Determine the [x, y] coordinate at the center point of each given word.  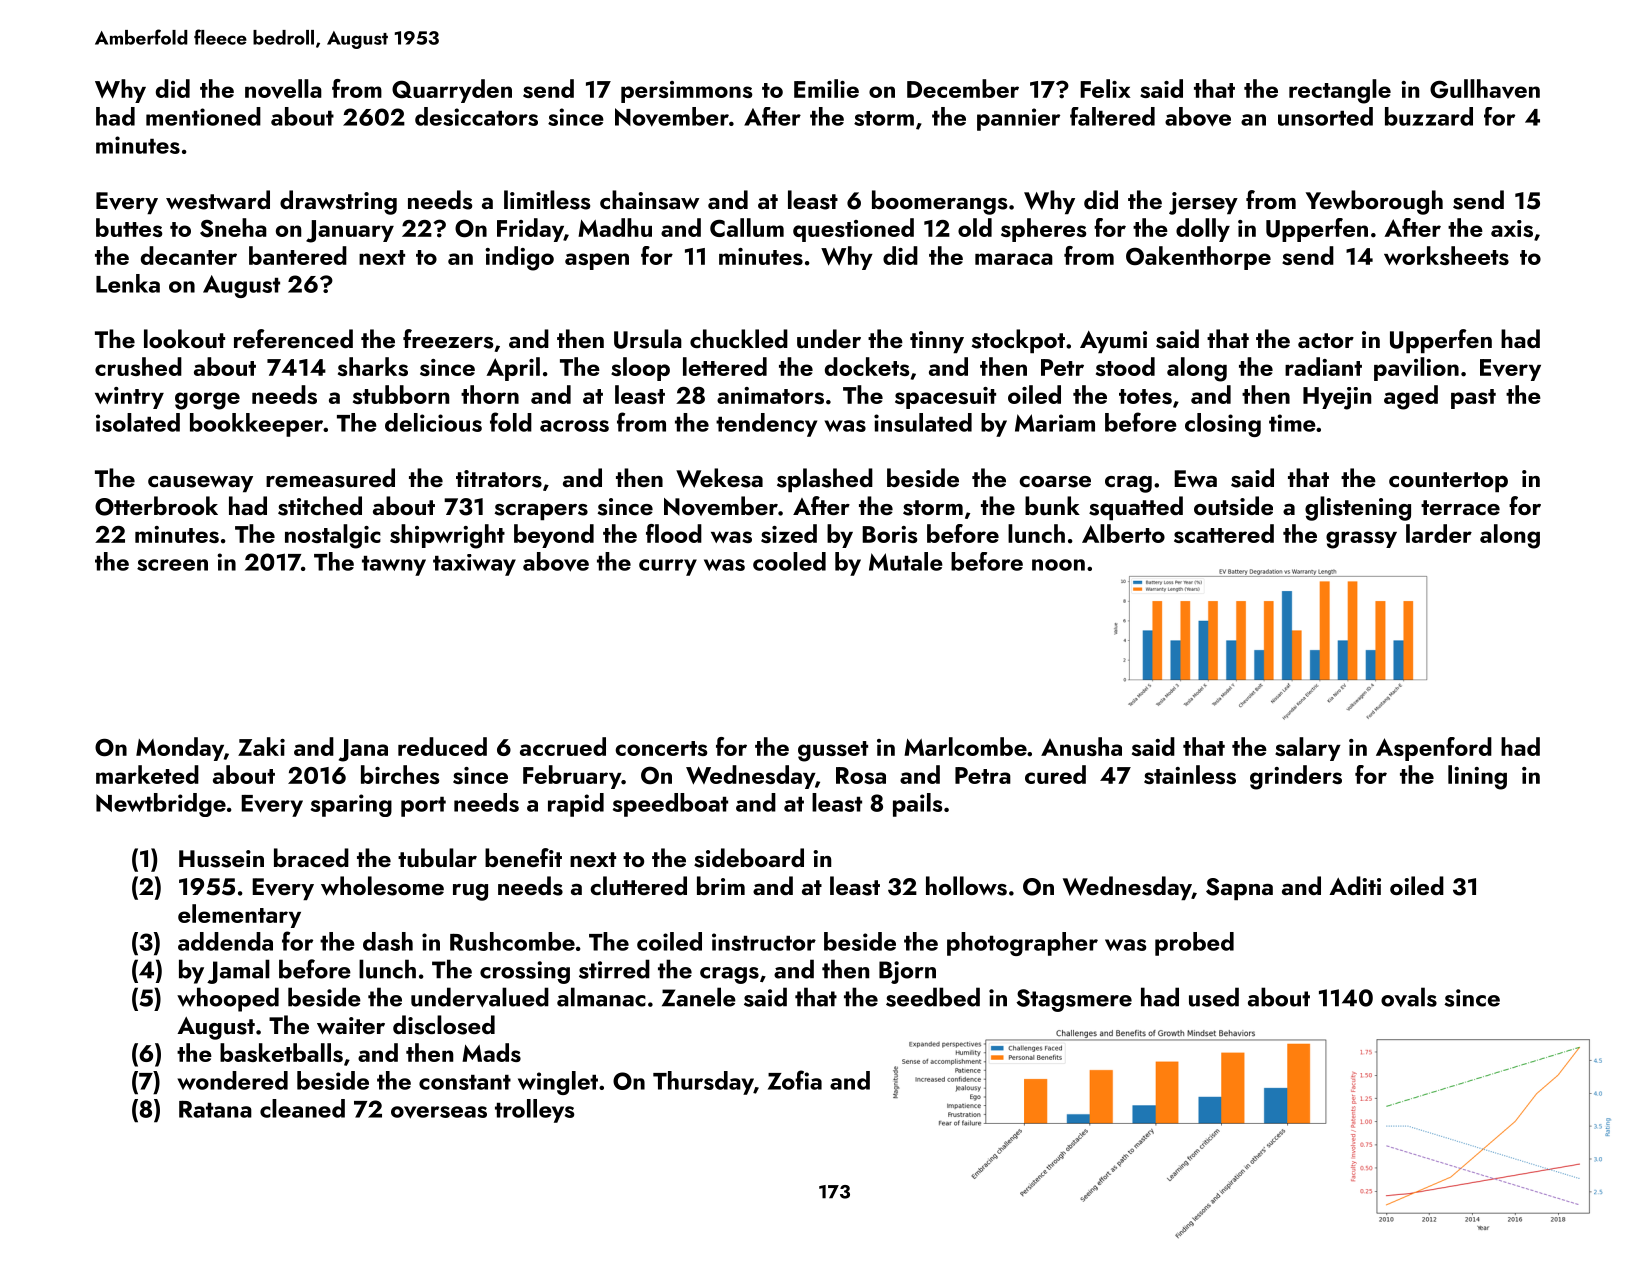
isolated [138, 422]
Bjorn [907, 972]
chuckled [739, 339]
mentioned [203, 116]
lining [1477, 777]
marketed [147, 774]
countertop [1448, 482]
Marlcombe [965, 746]
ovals [1409, 997]
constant [465, 1082]
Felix [1105, 88]
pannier [1018, 119]
